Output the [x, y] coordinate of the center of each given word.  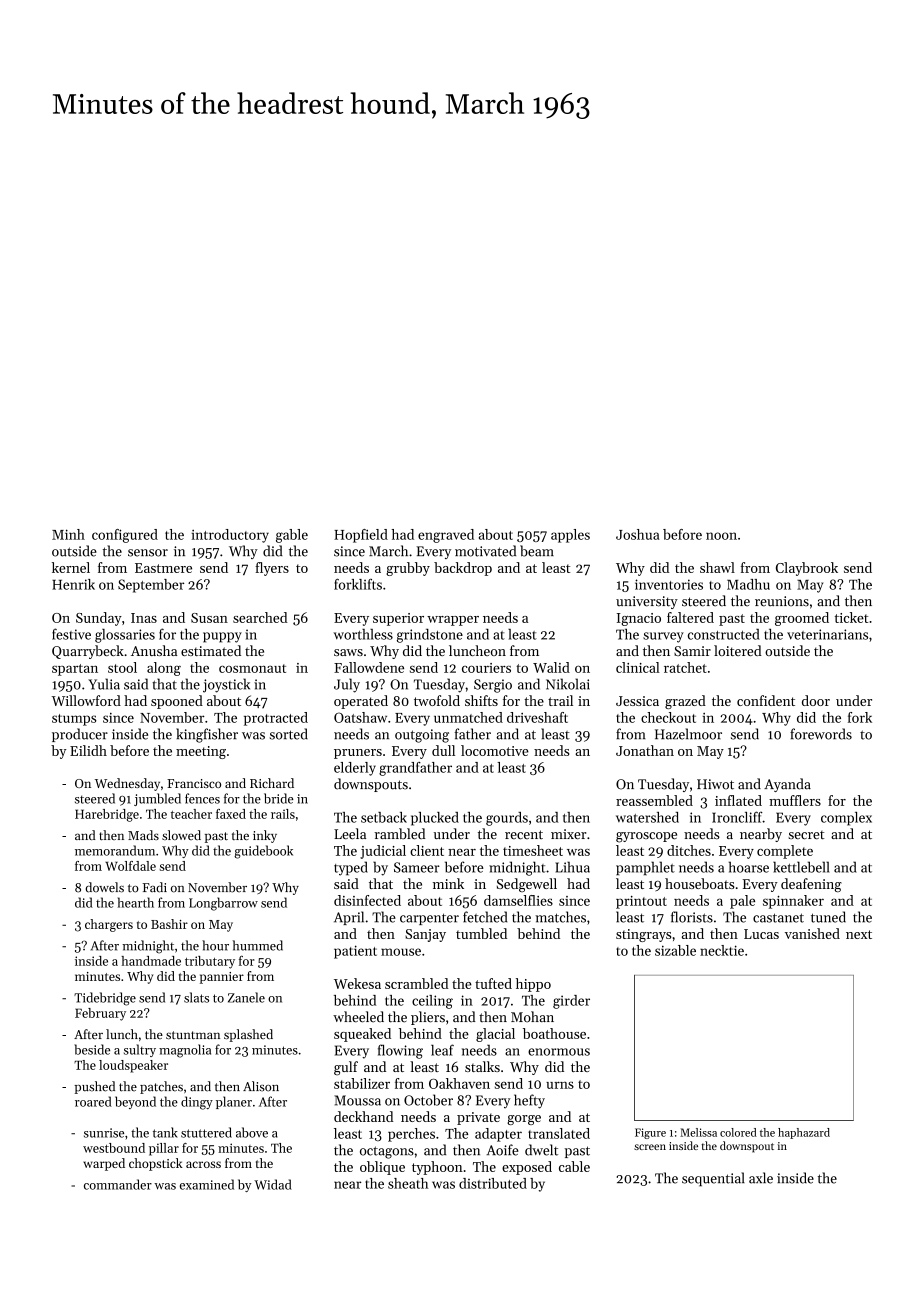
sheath [408, 1183]
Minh [68, 534]
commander [118, 1184]
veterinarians [827, 634]
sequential [713, 1179]
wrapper [453, 621]
